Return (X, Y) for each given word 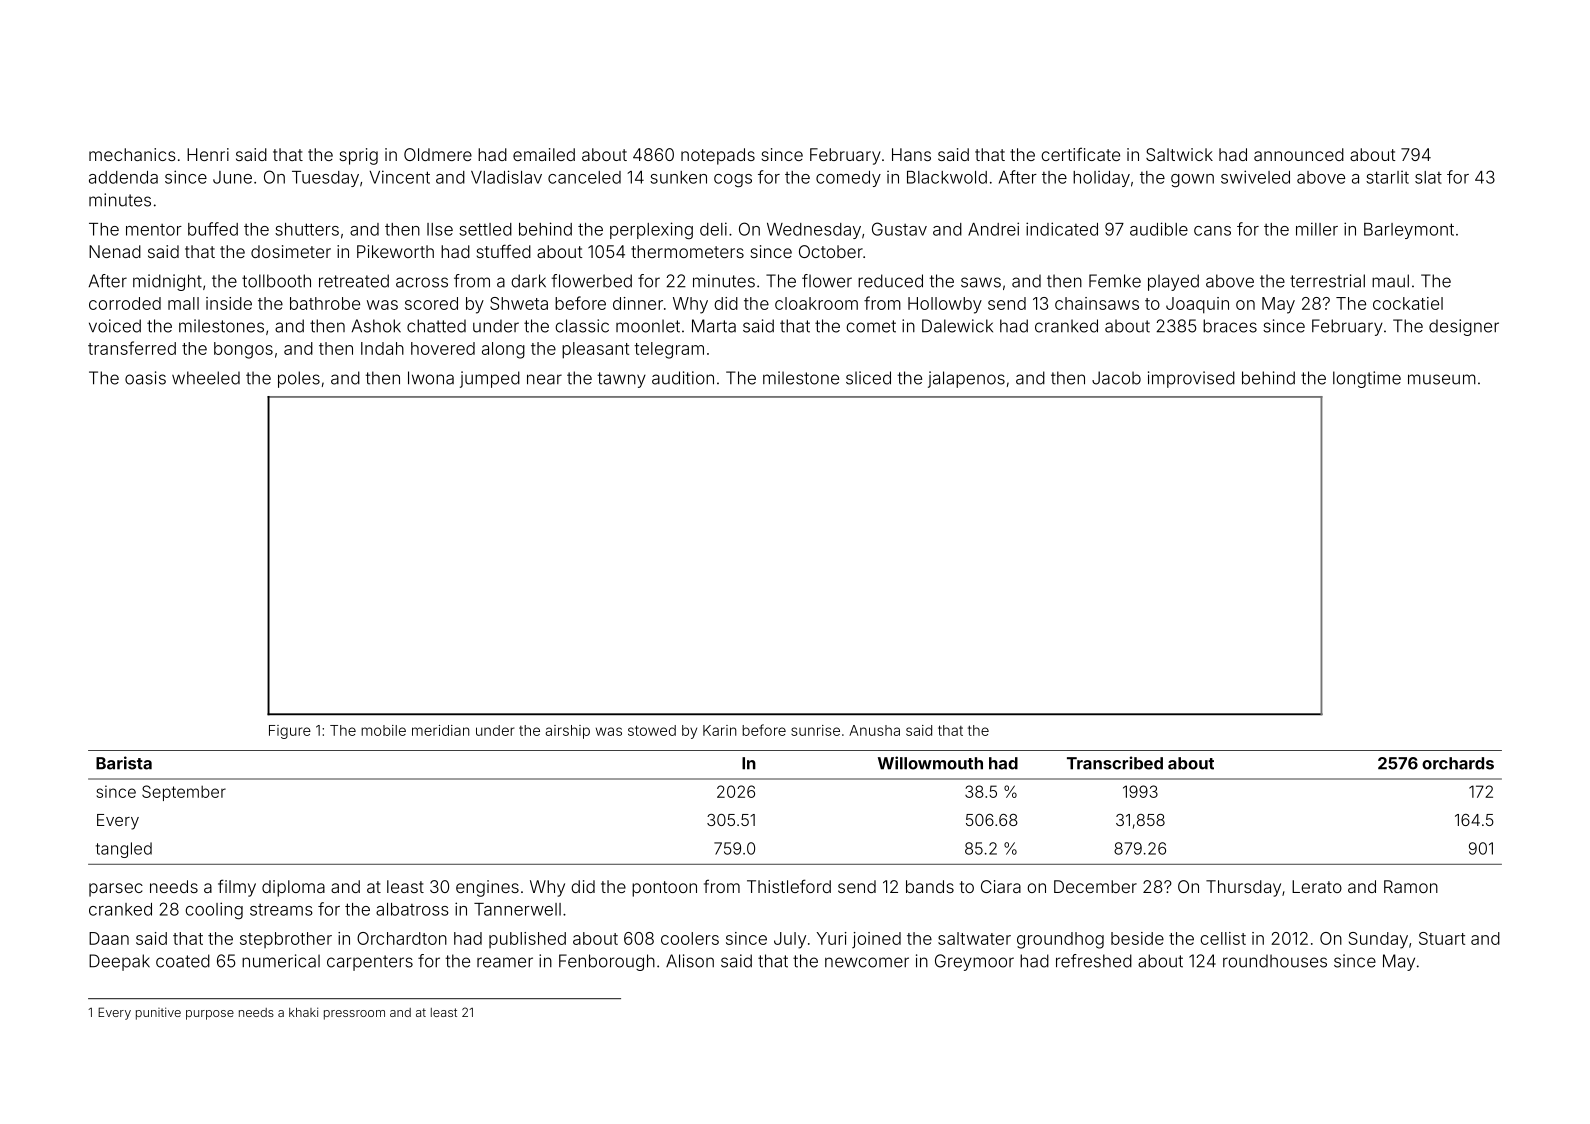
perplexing (651, 230)
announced (1299, 154)
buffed (213, 229)
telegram (669, 350)
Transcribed (1115, 763)
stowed (652, 730)
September (184, 793)
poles (299, 379)
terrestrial (1327, 281)
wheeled (206, 378)
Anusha (874, 730)
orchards (1458, 763)
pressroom (354, 1015)
